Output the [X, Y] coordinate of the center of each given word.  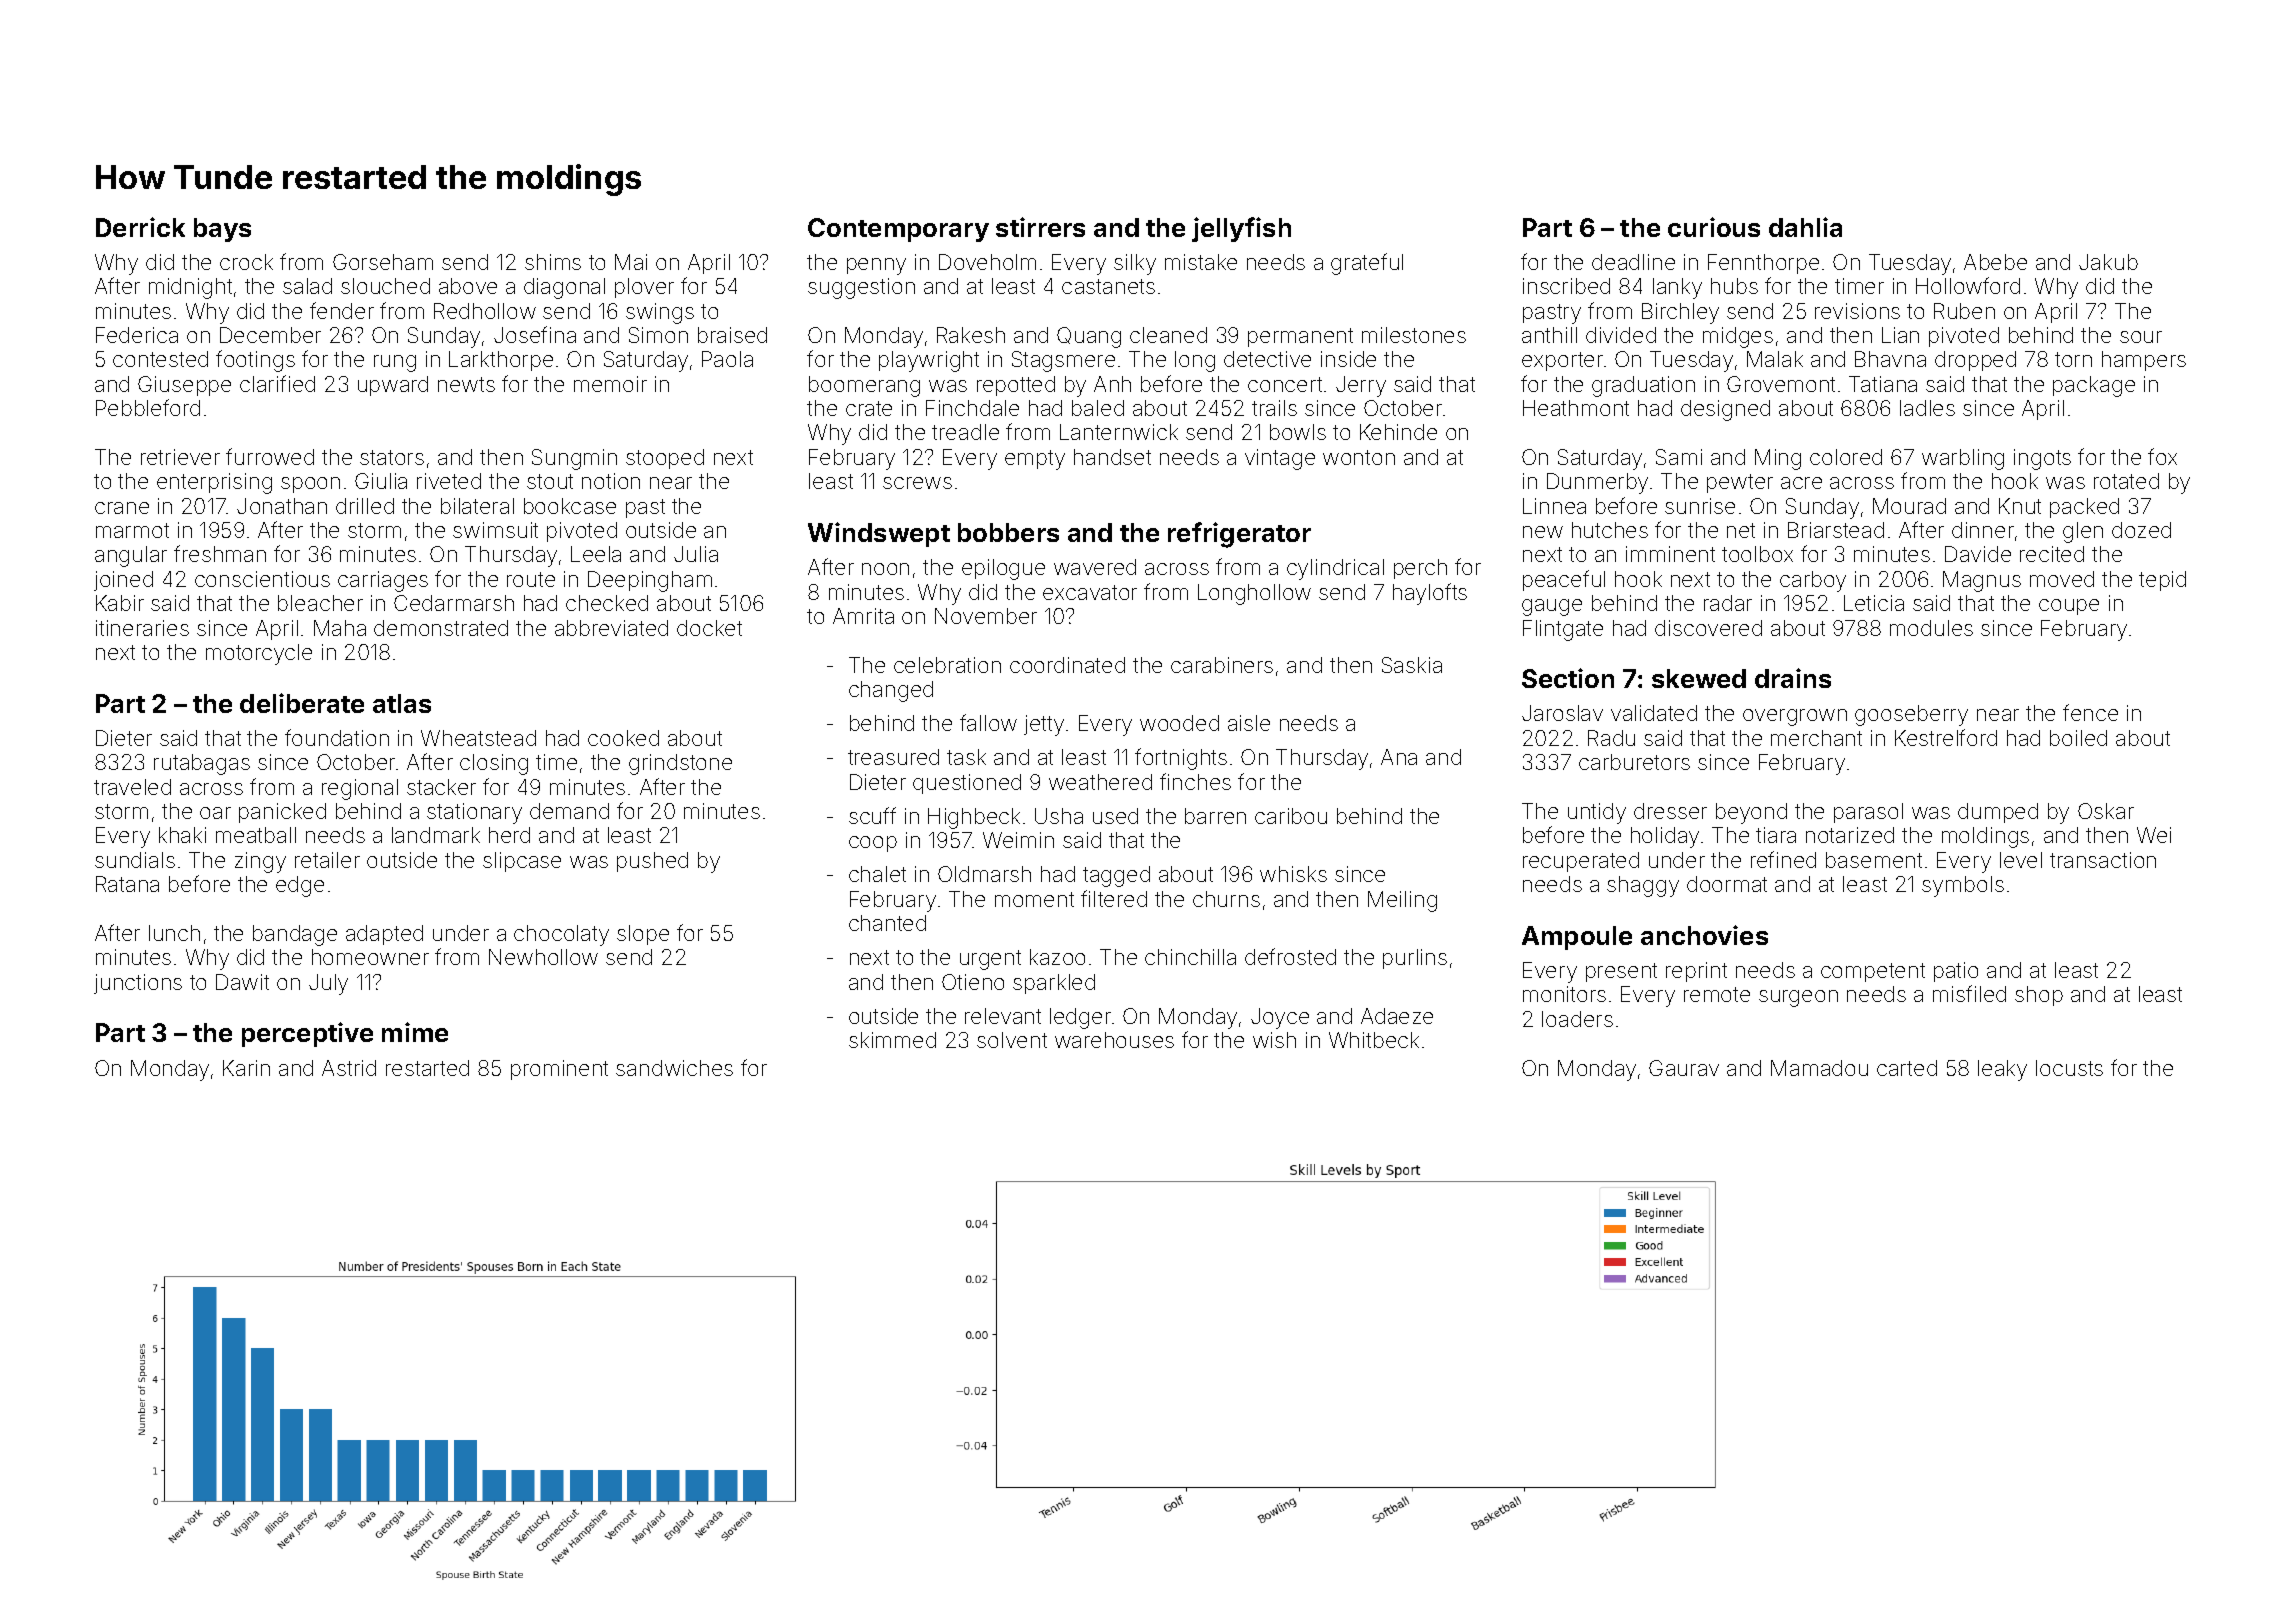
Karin [246, 1068]
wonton [1359, 457]
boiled [2078, 738]
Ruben [1964, 311]
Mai [631, 262]
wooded [1179, 723]
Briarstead [1836, 530]
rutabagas [202, 764]
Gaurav [1684, 1068]
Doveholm [987, 262]
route [531, 579]
